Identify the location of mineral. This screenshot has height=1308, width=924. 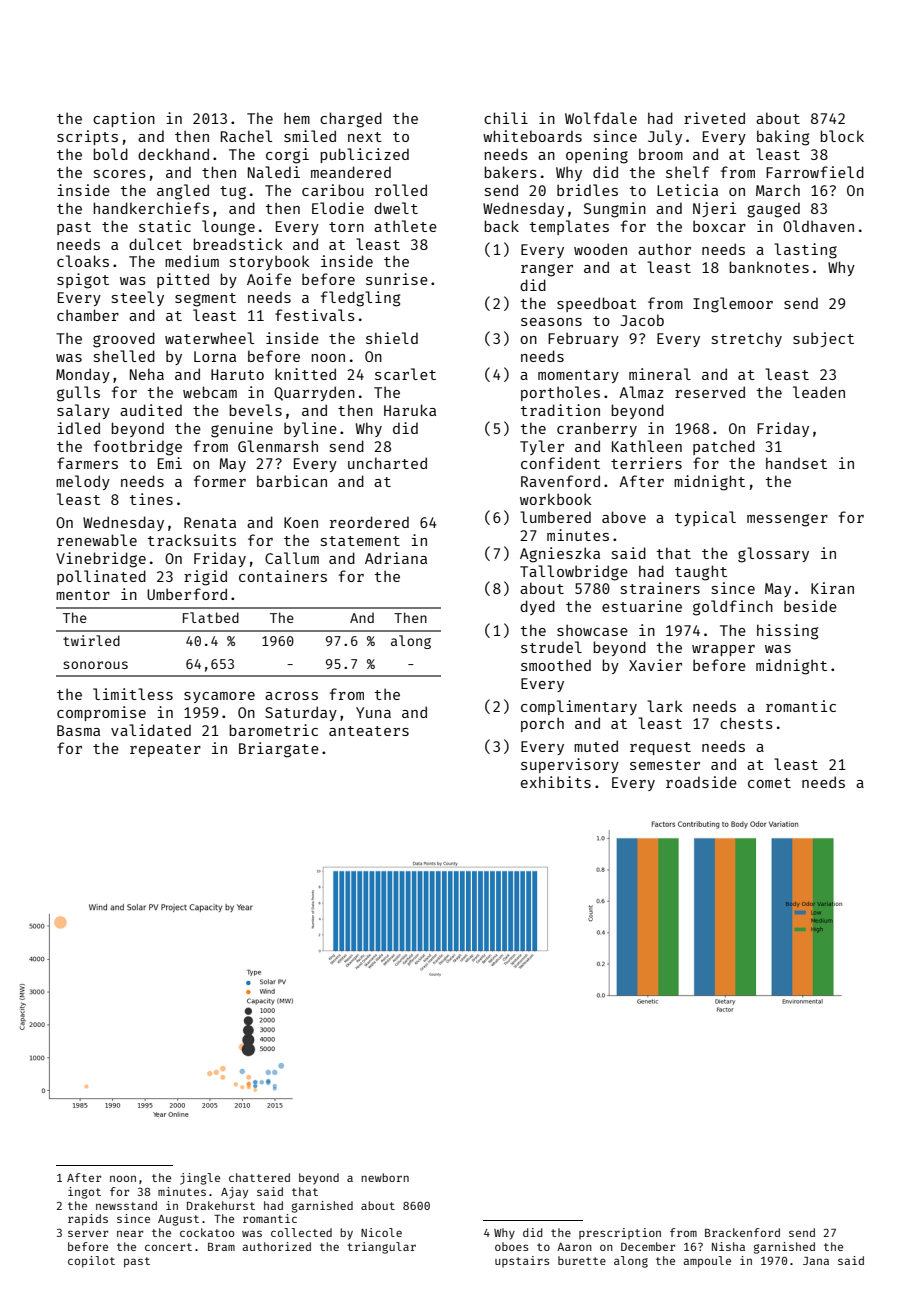
(660, 374).
